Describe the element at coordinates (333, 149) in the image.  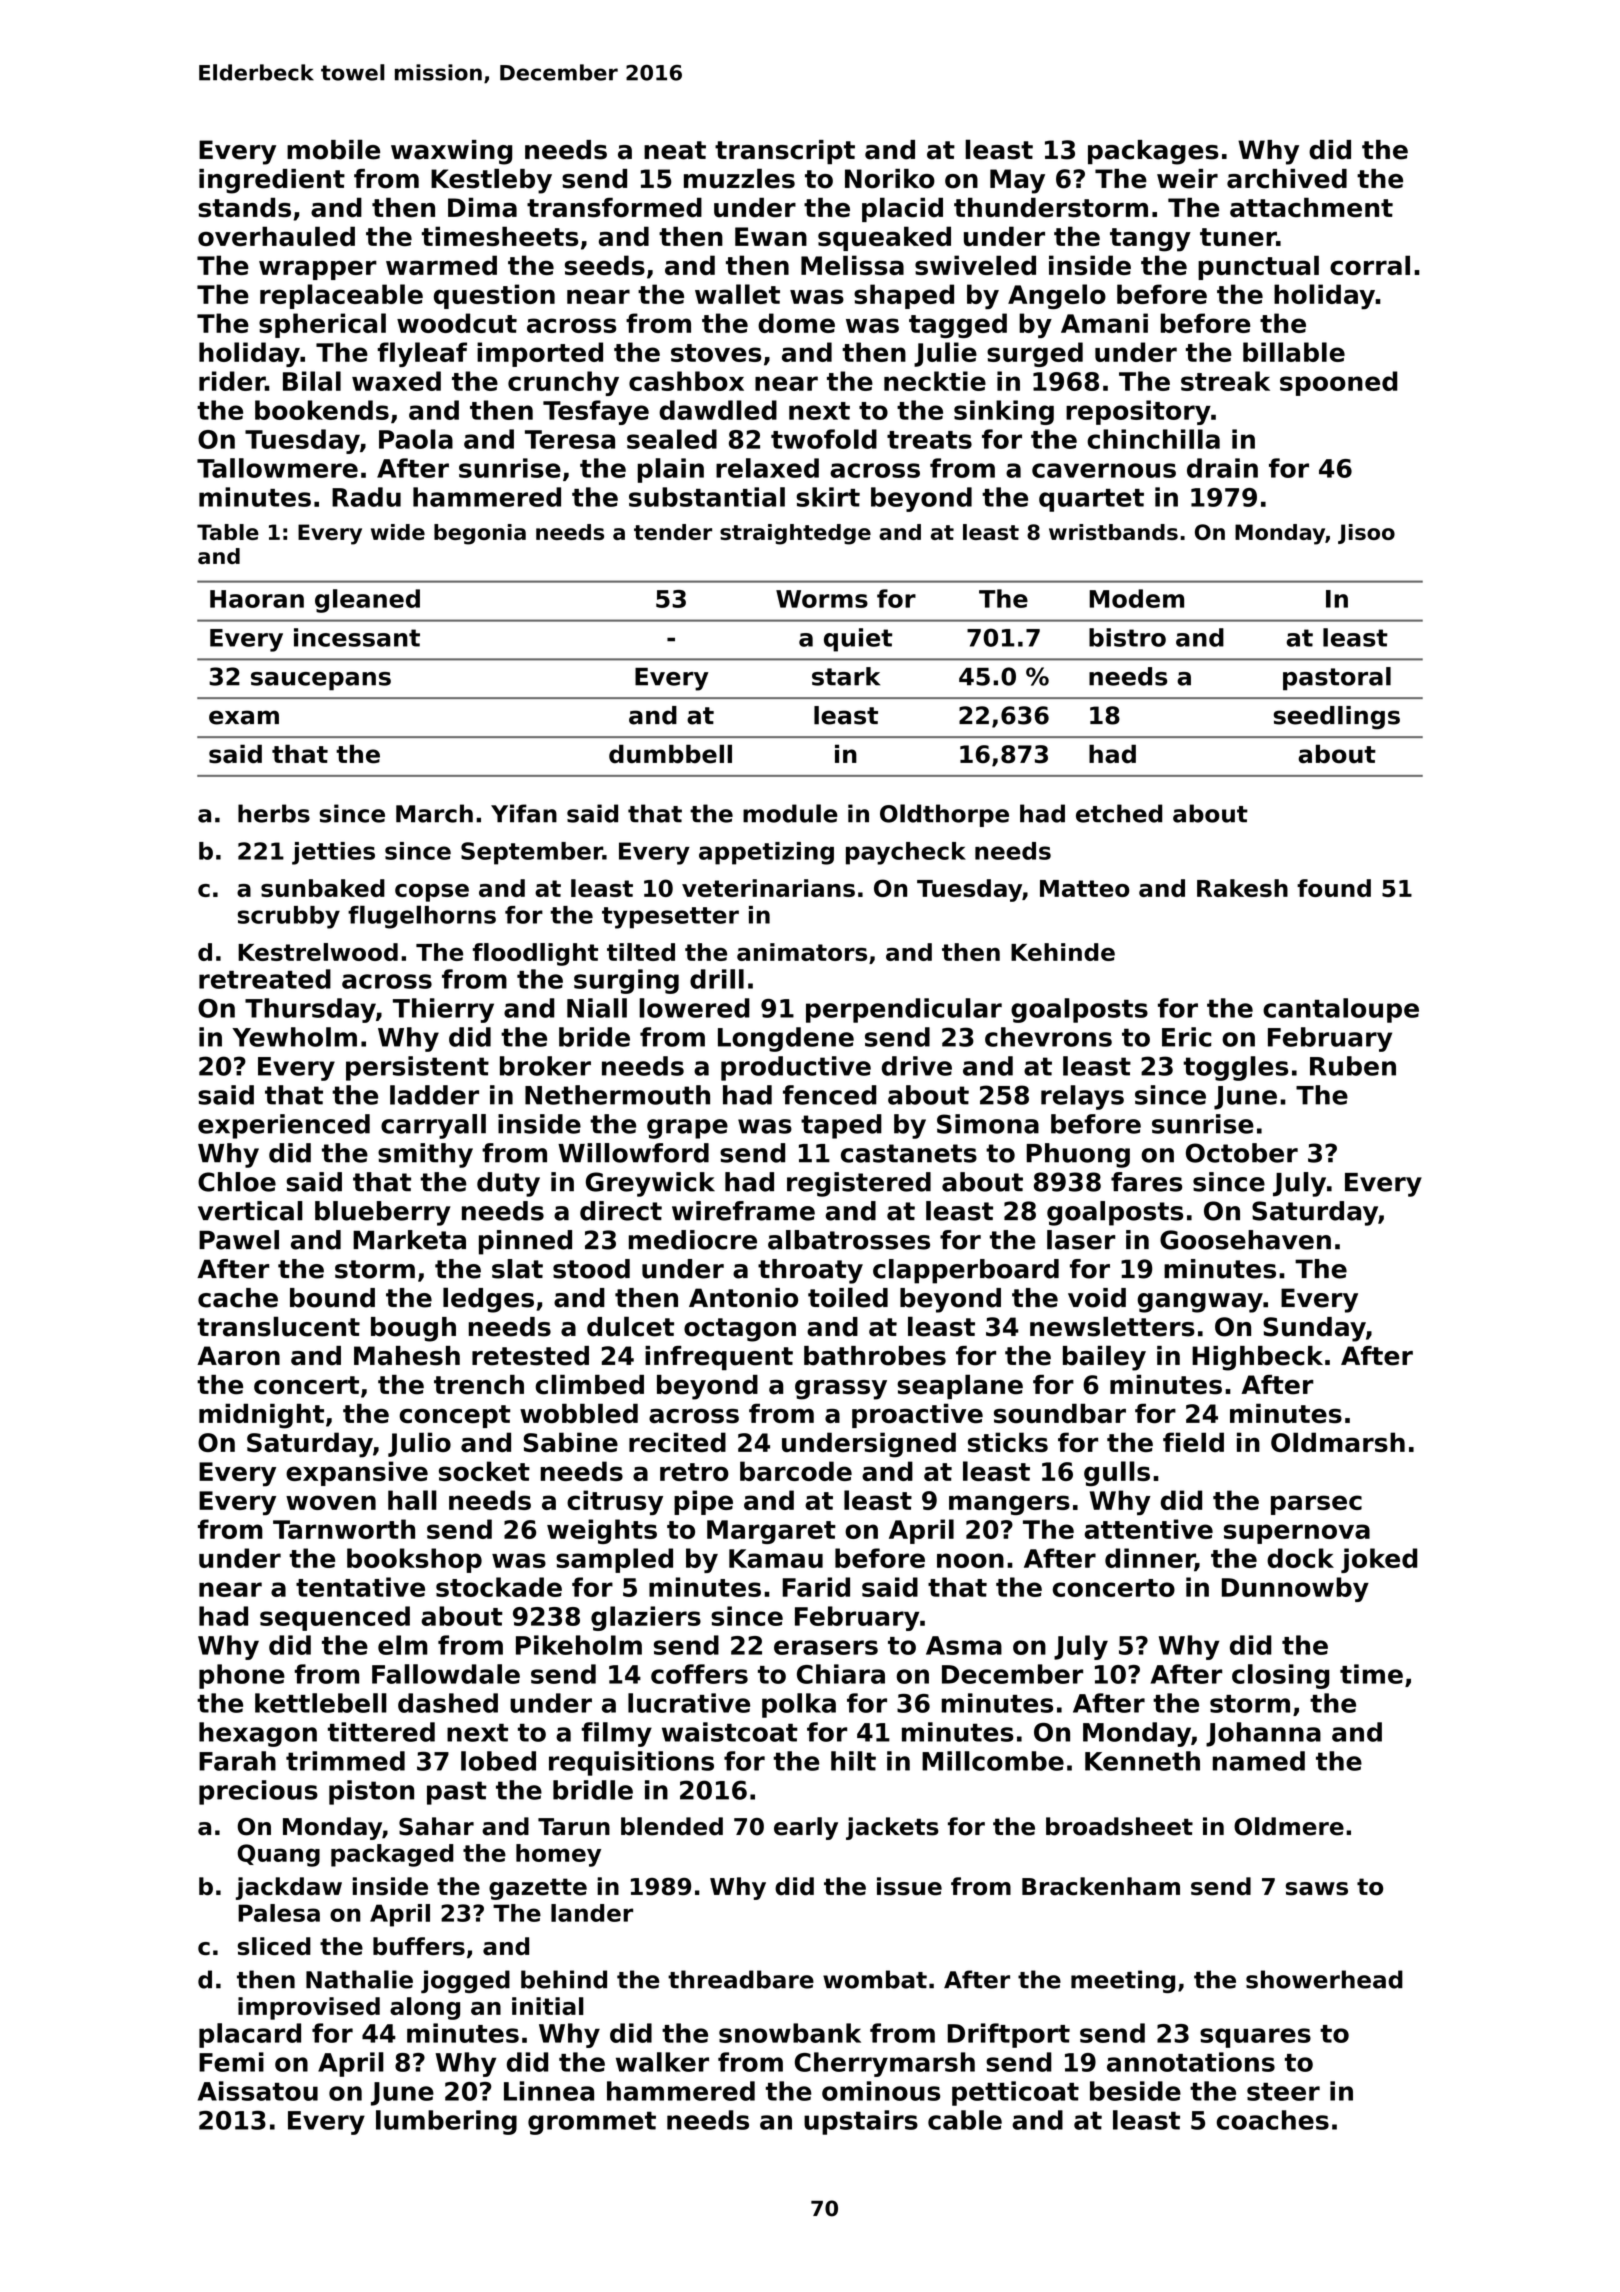
I see `mobile` at that location.
